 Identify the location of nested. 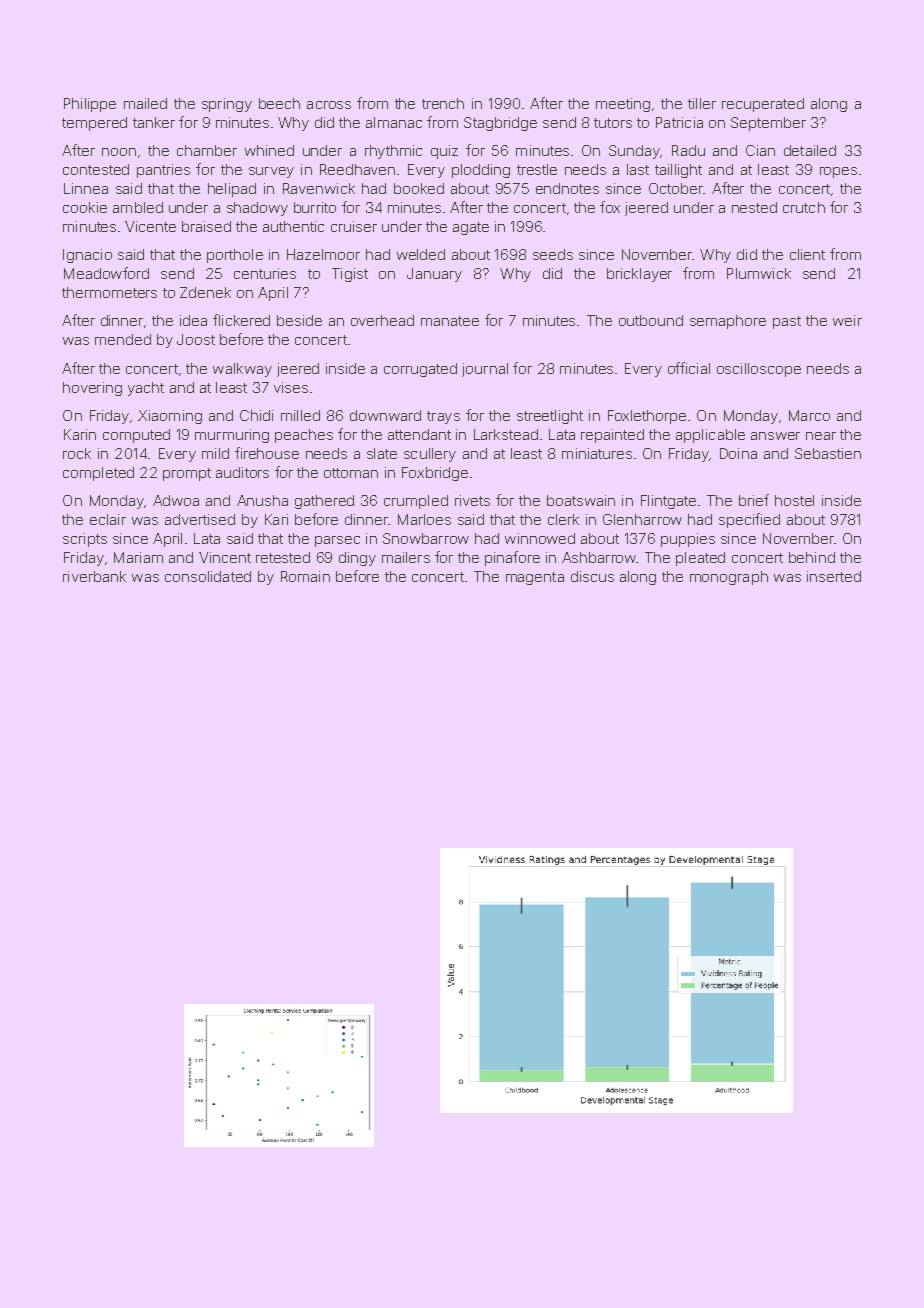
(754, 207).
